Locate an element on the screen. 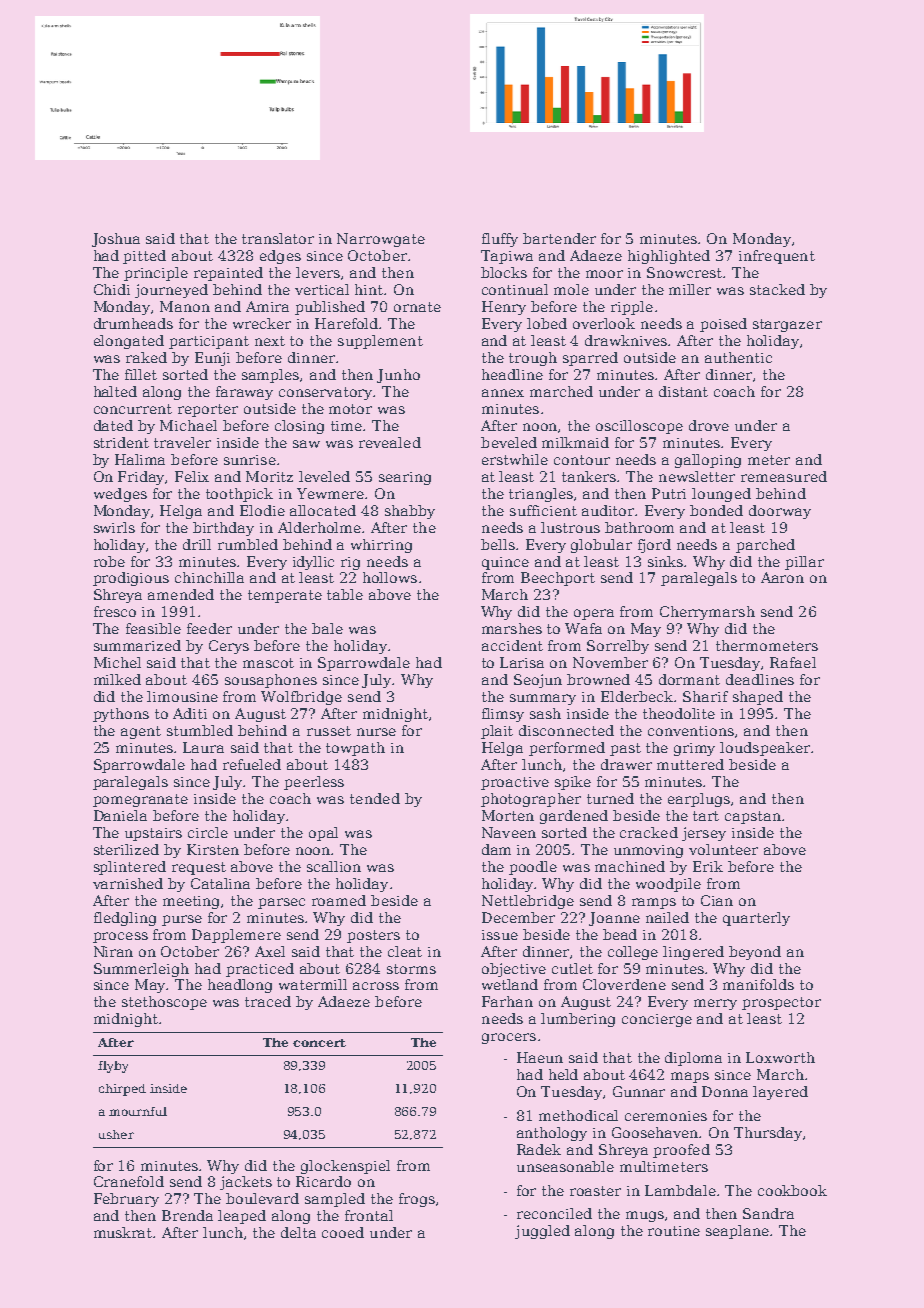 The height and width of the screenshot is (1308, 924). varnished is located at coordinates (128, 883).
